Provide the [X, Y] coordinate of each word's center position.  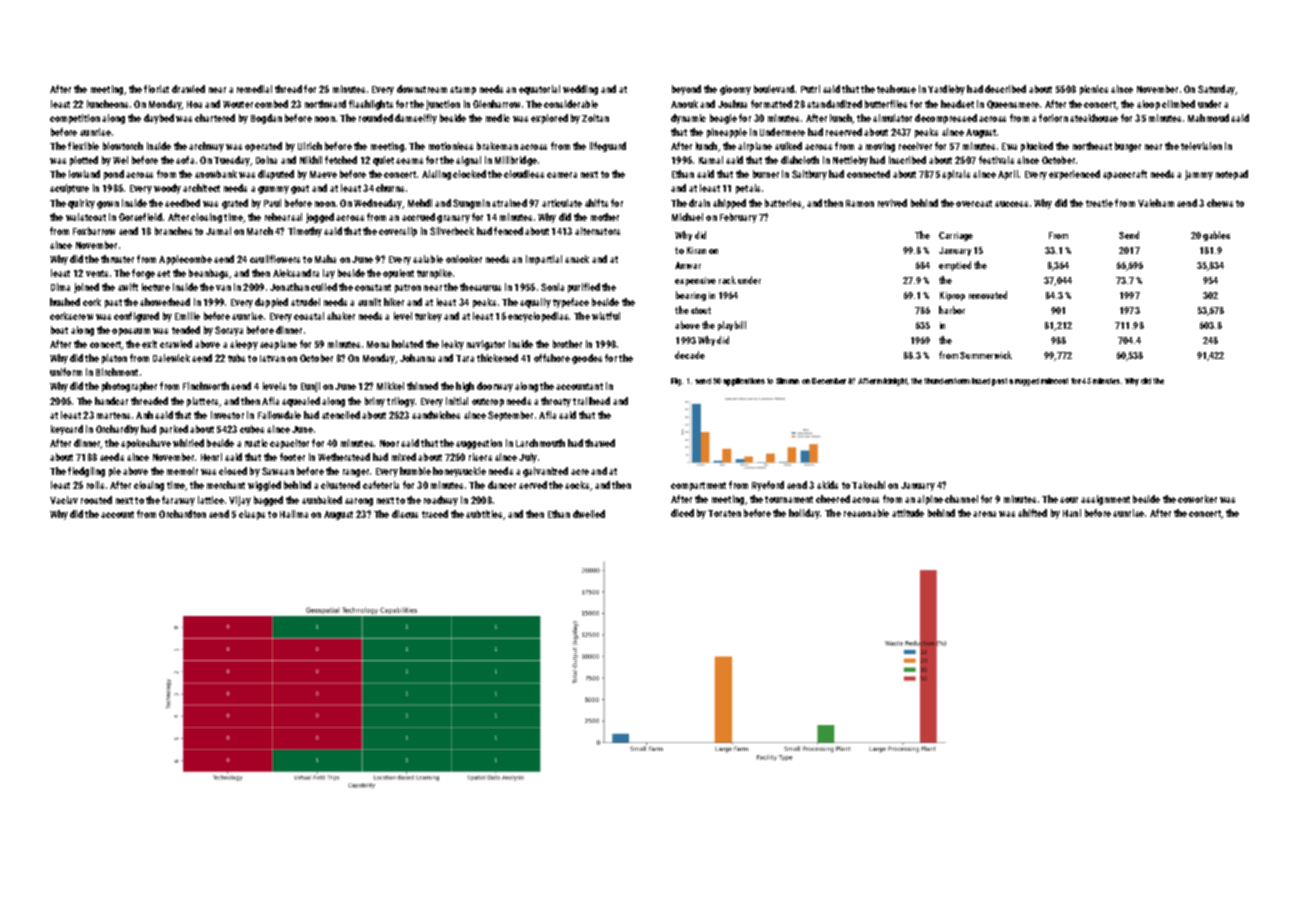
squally [535, 303]
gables [1216, 236]
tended [186, 330]
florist [156, 89]
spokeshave [146, 444]
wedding [580, 90]
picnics [1094, 90]
